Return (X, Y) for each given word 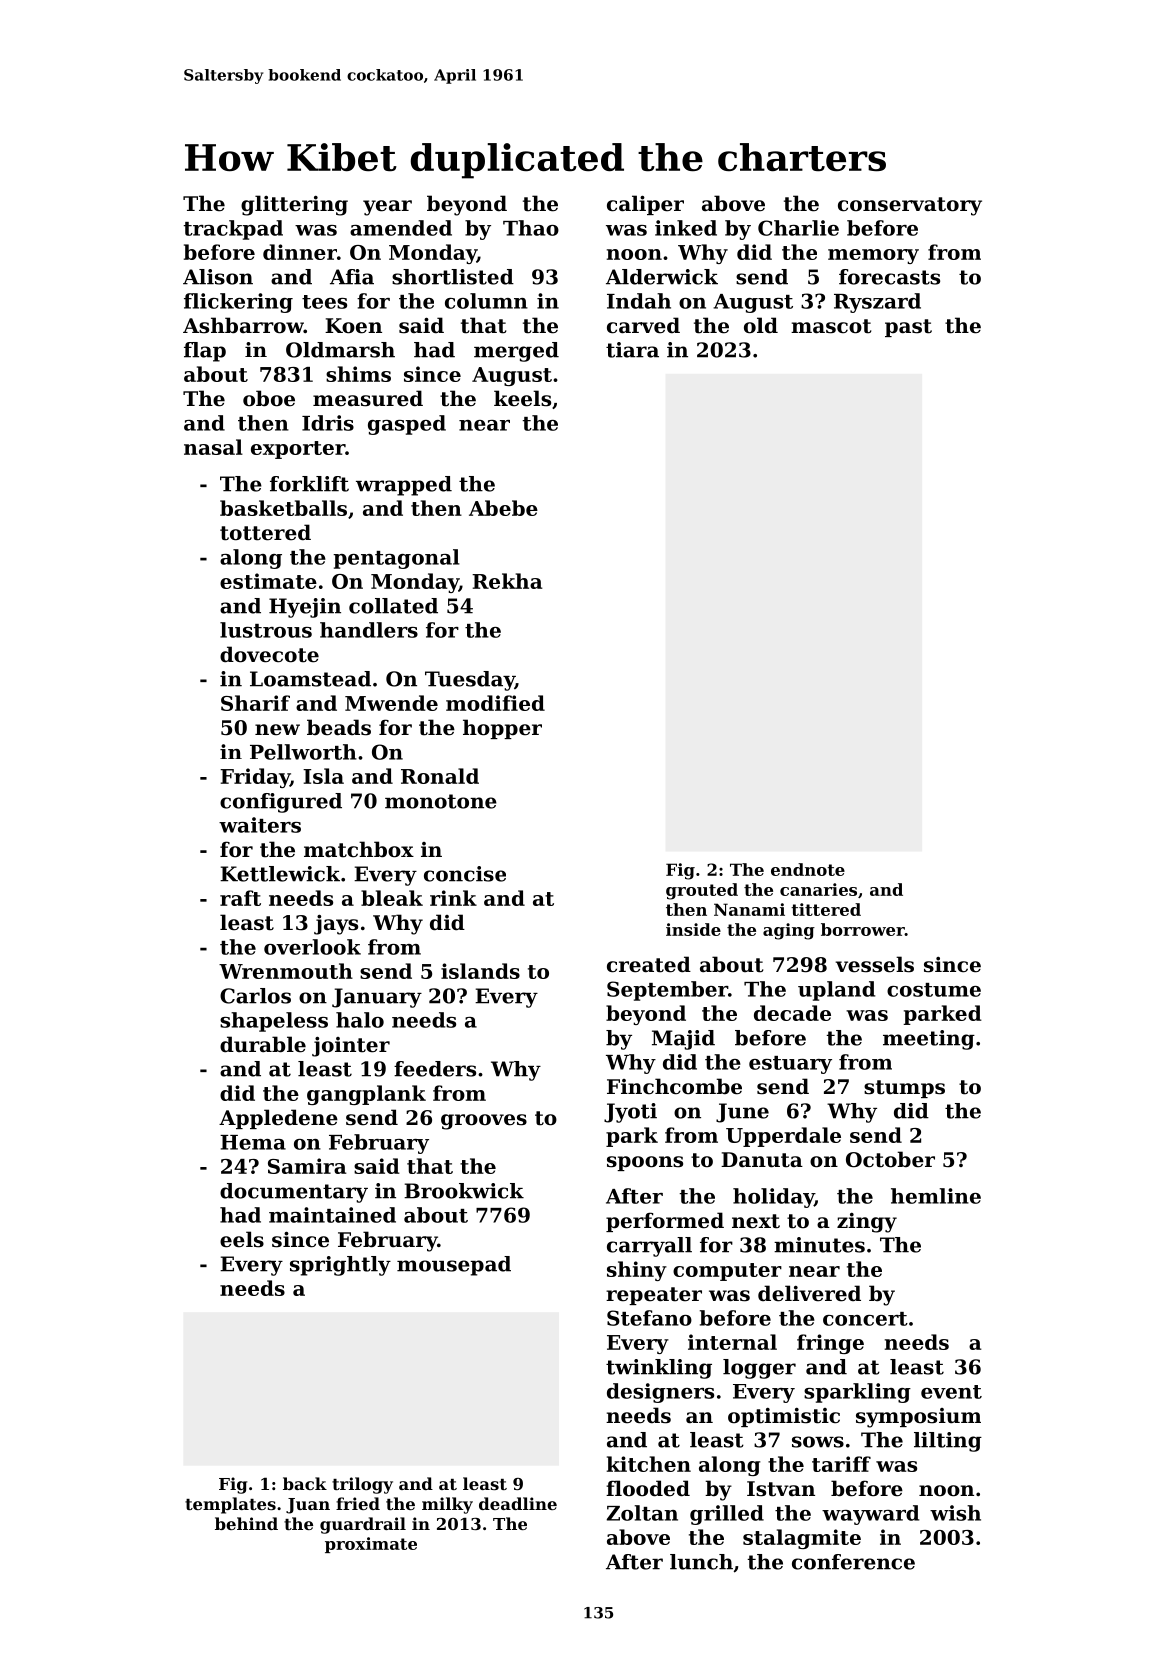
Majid (683, 1040)
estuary (790, 1065)
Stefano (649, 1318)
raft (240, 898)
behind (246, 1523)
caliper (645, 205)
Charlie (798, 228)
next (756, 1221)
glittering (294, 205)
